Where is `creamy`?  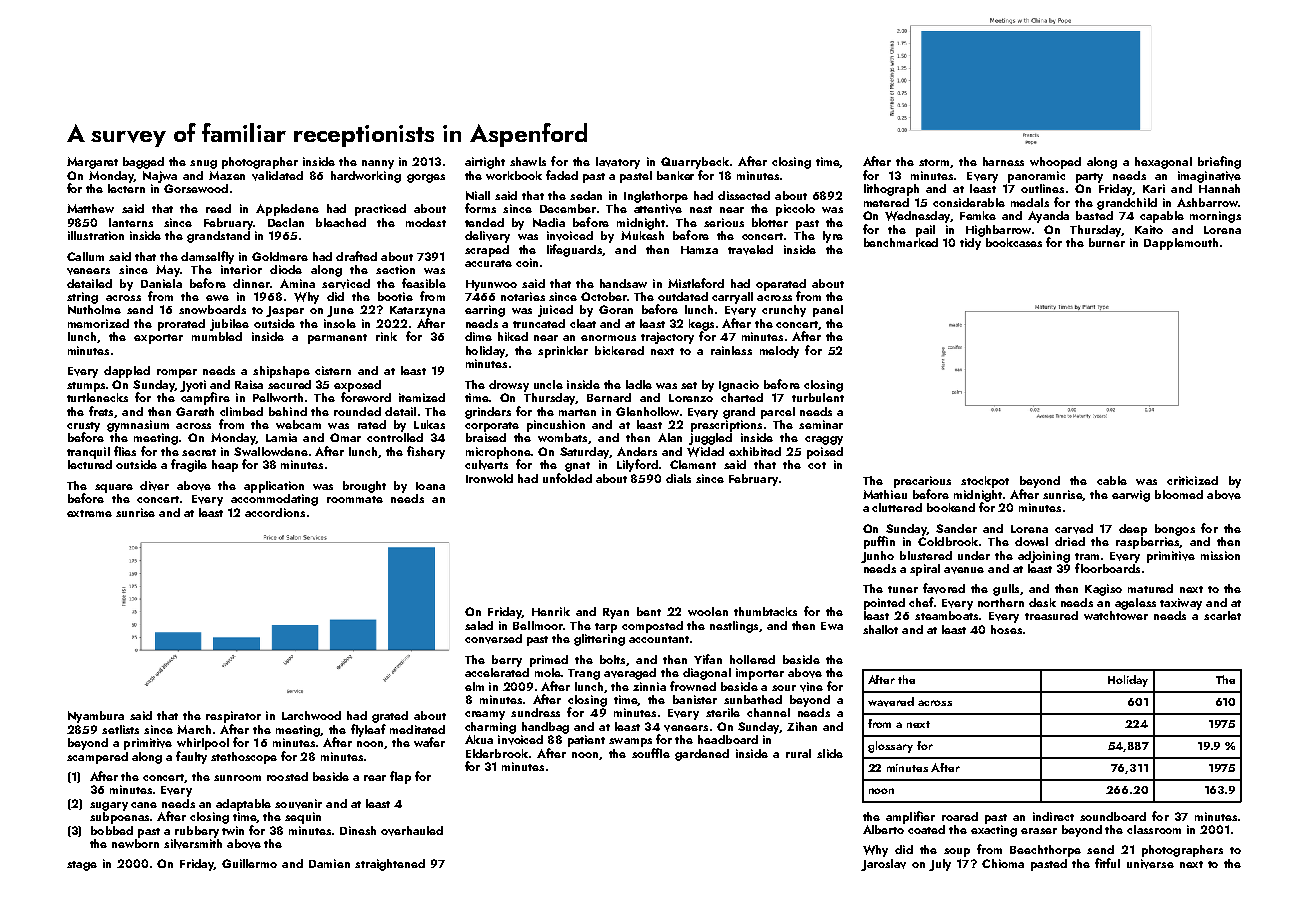
creamy is located at coordinates (485, 715).
